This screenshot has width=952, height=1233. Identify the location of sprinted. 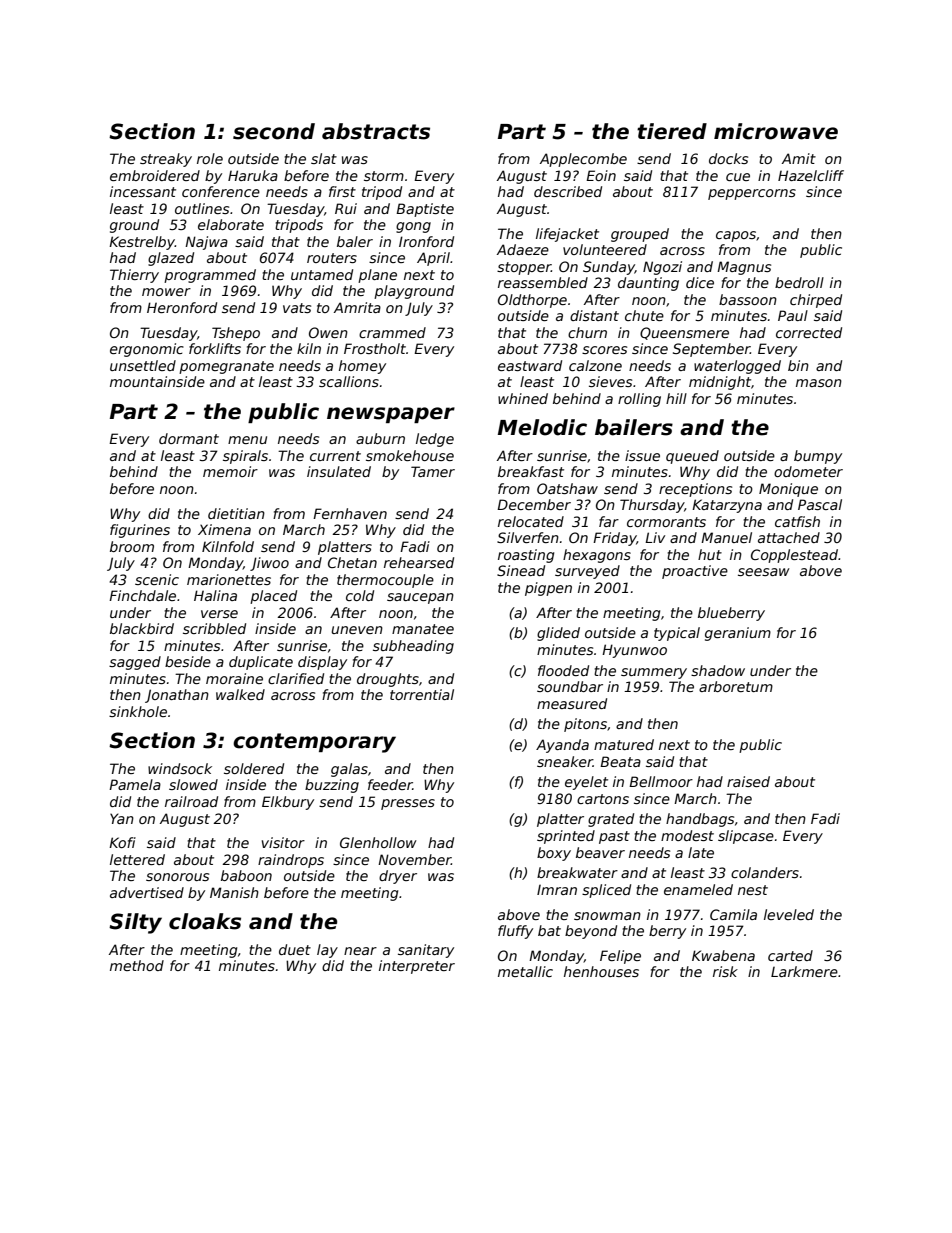
(566, 837).
